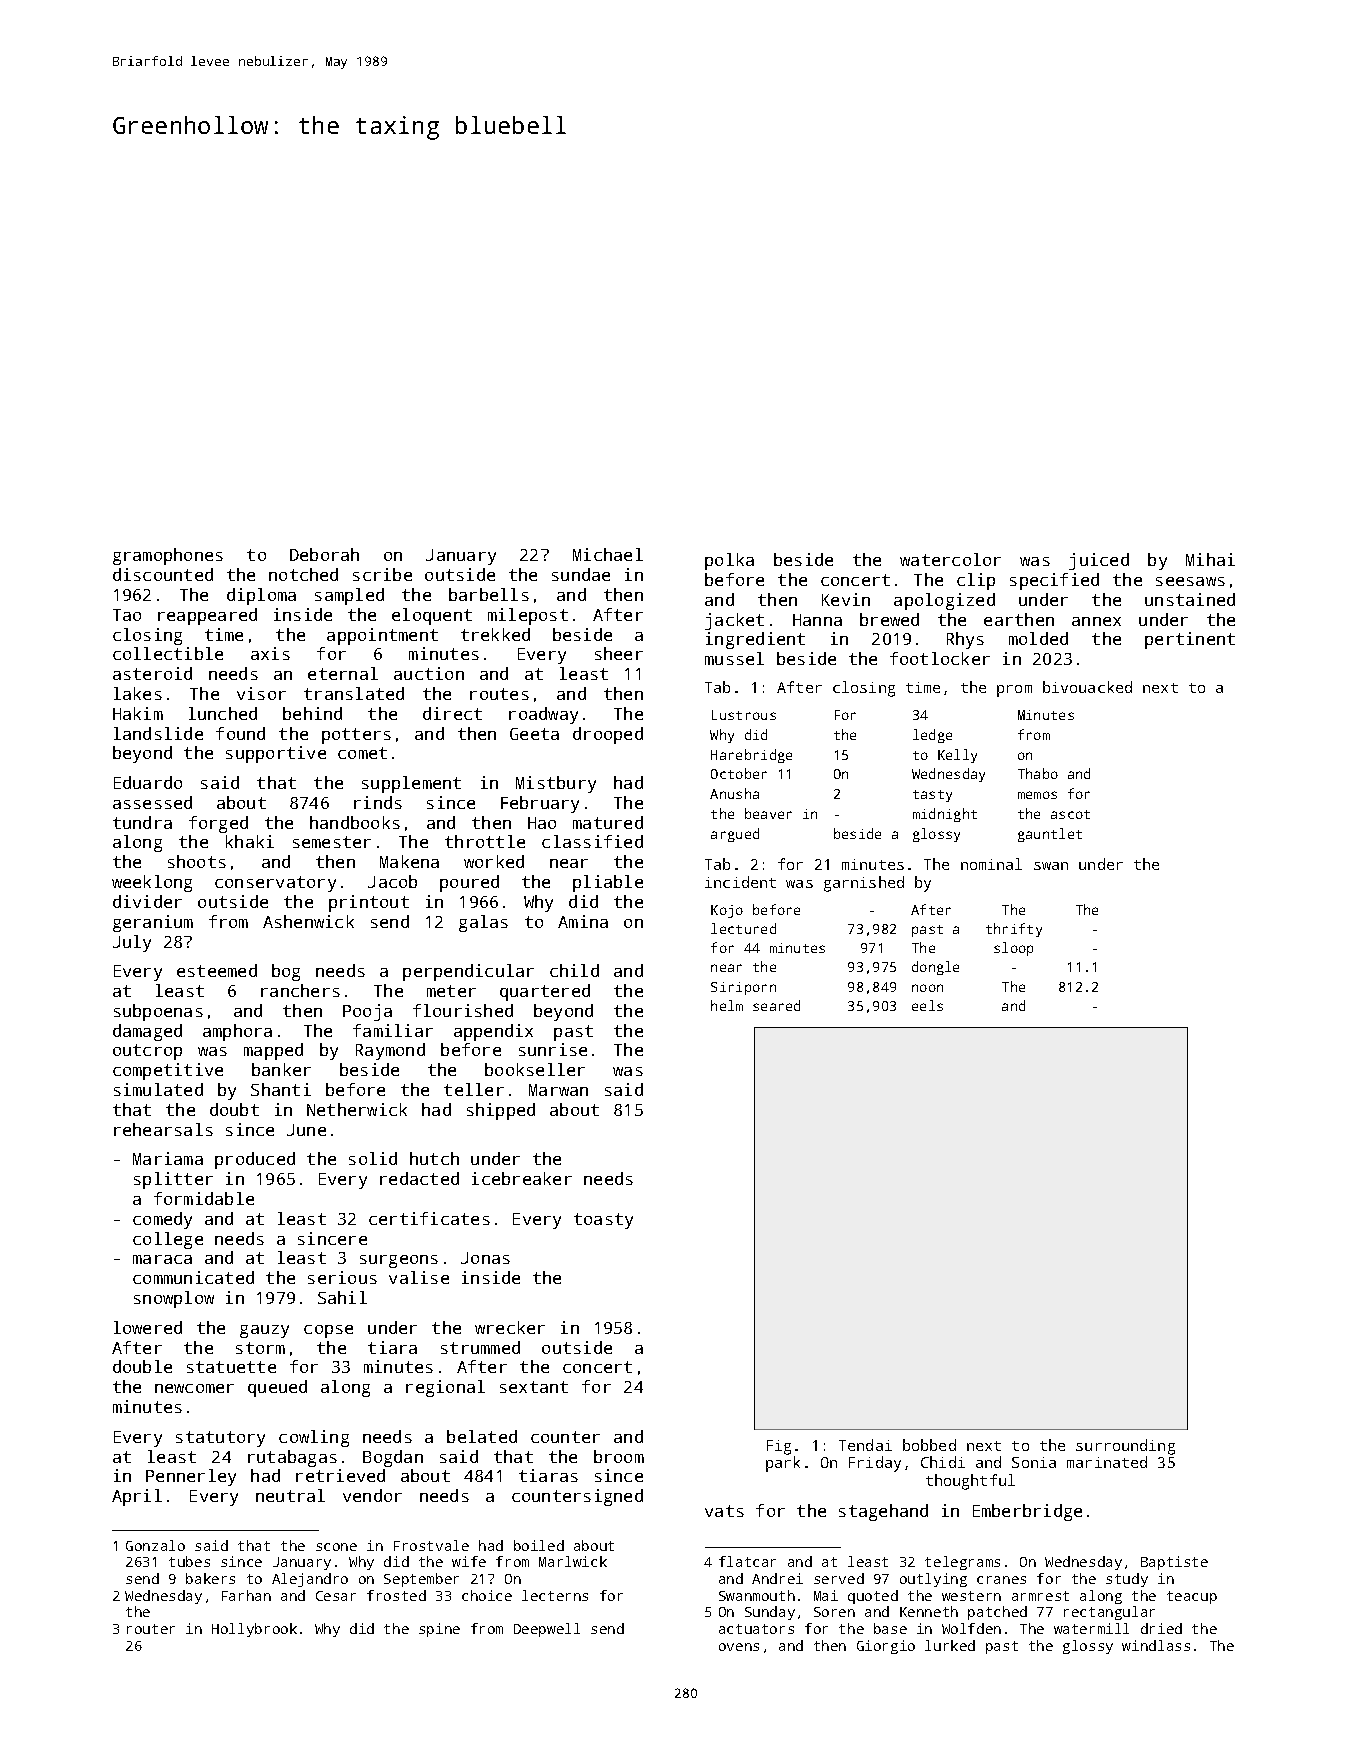 The image size is (1349, 1745). What do you see at coordinates (1014, 930) in the screenshot?
I see `thrifty` at bounding box center [1014, 930].
